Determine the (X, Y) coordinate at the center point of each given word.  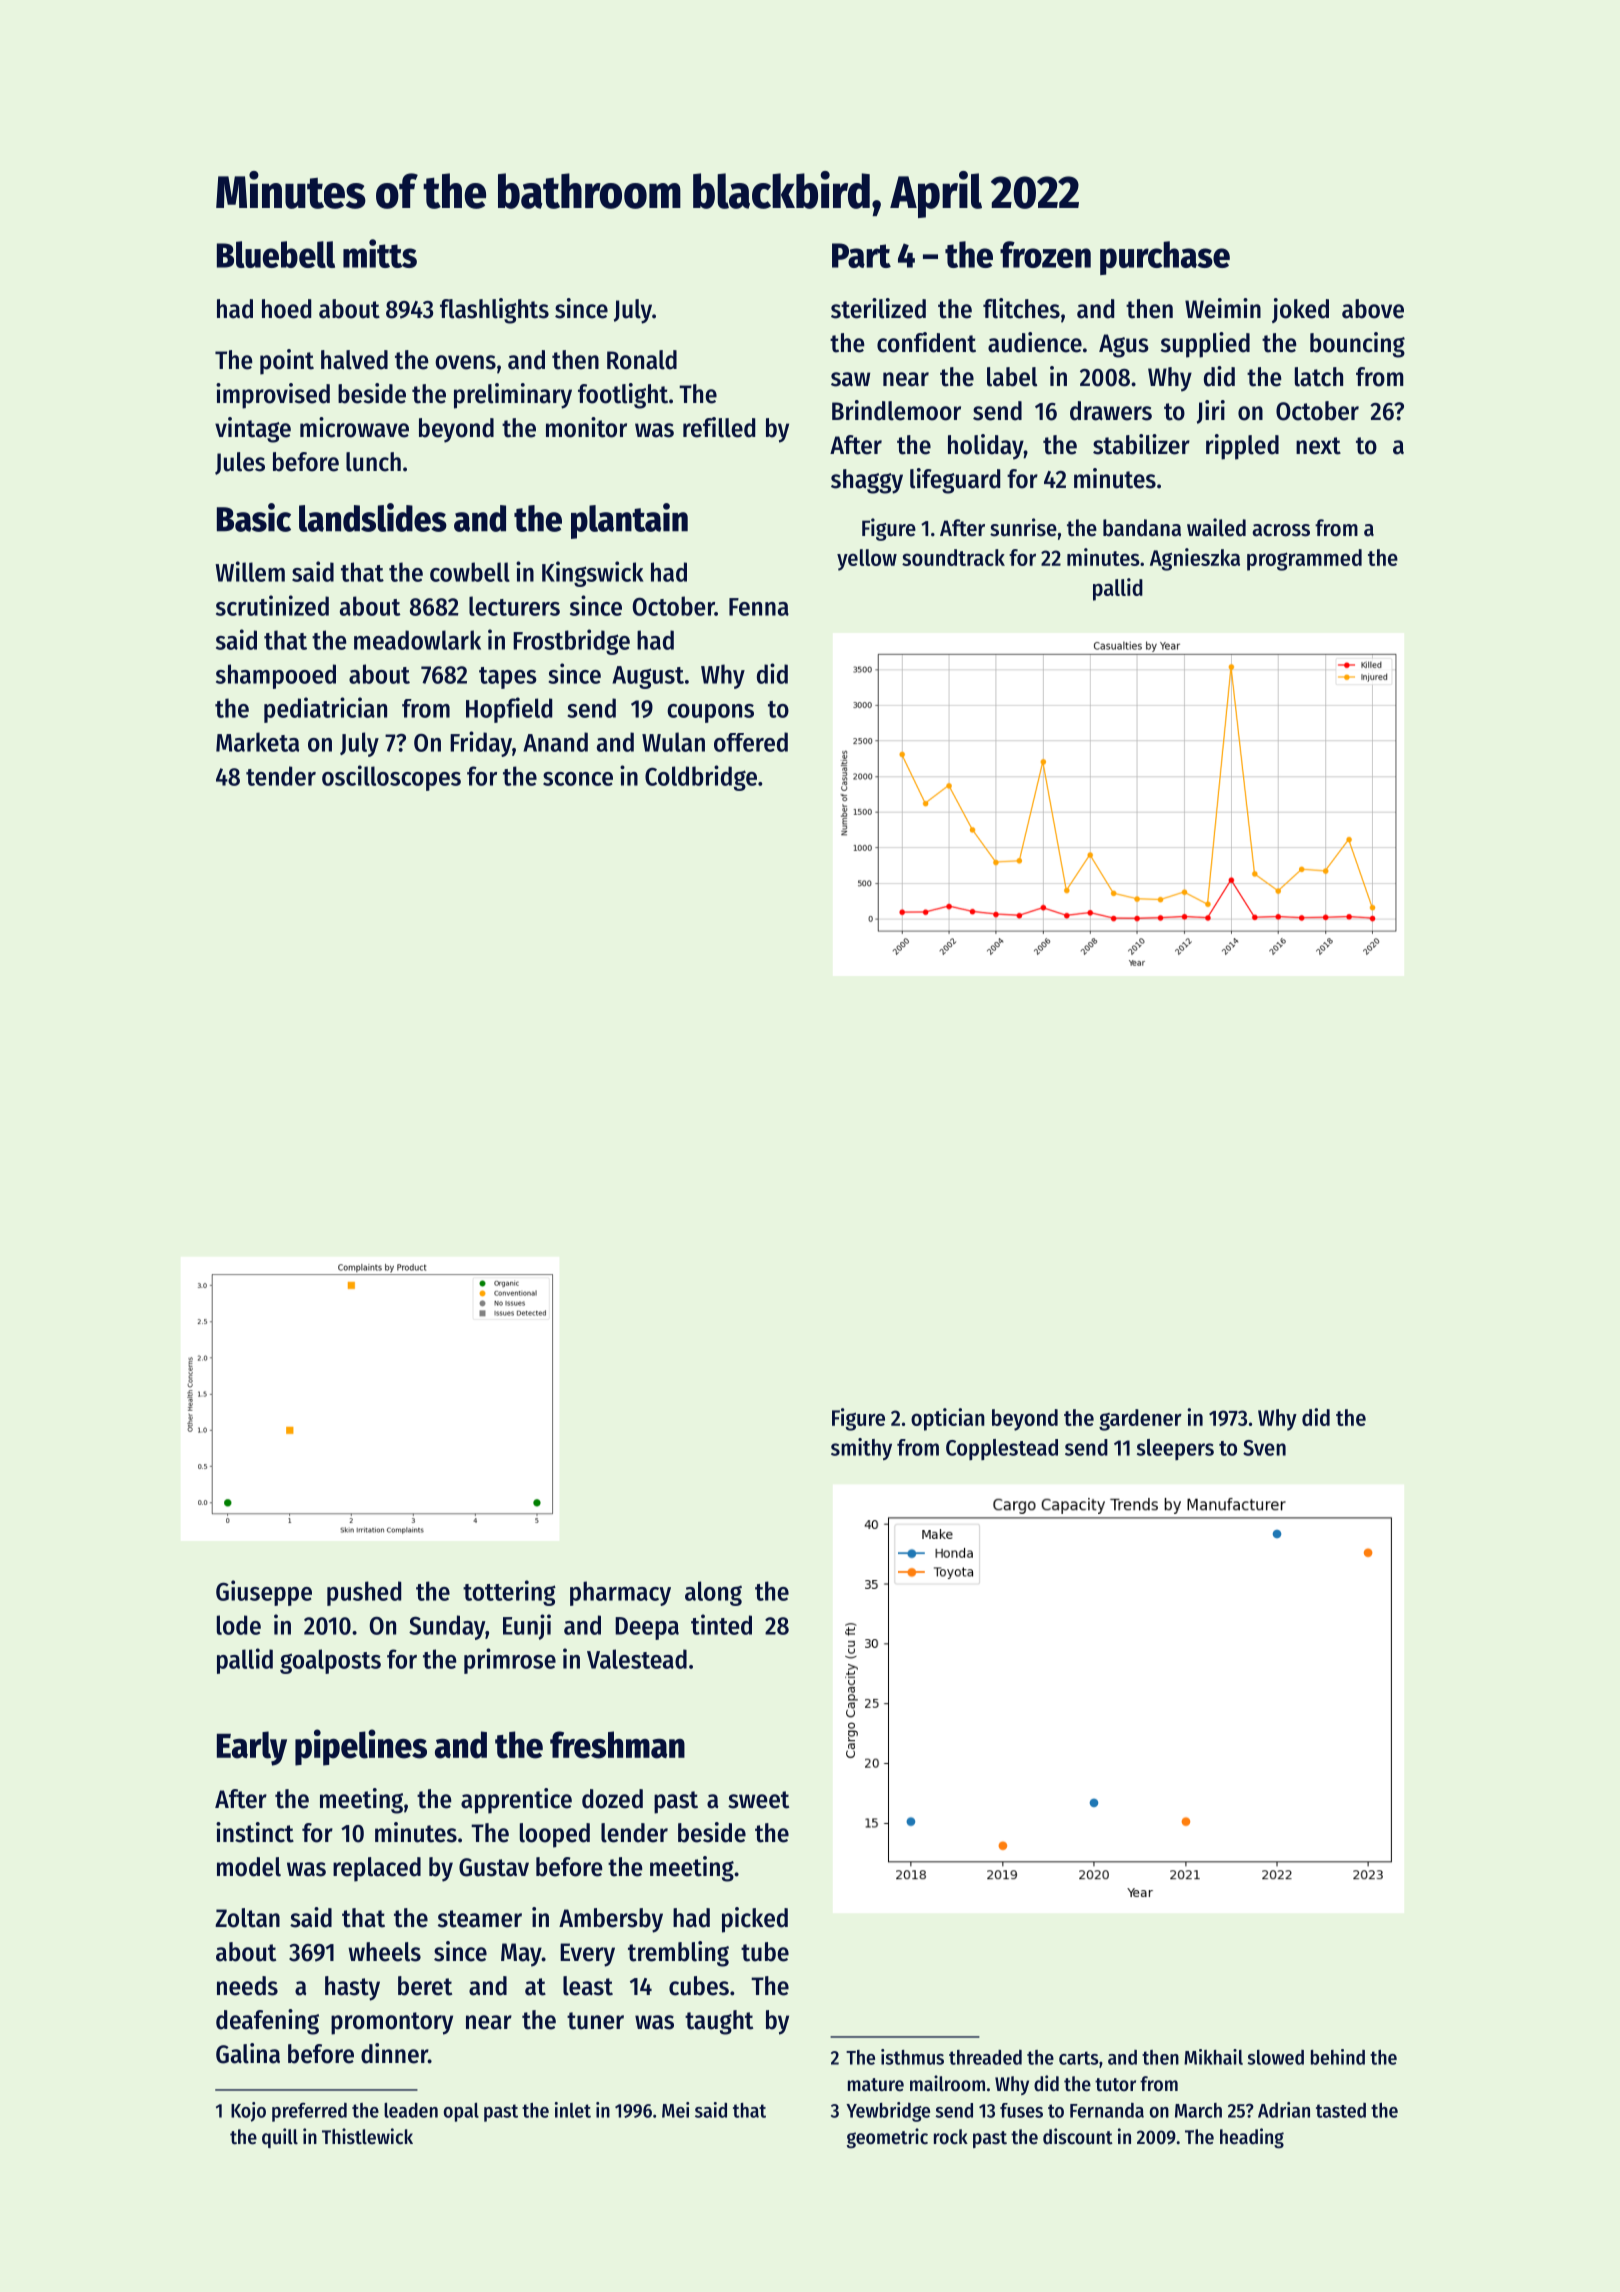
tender (281, 776)
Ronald (642, 360)
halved (354, 360)
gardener (1140, 1420)
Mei (675, 2110)
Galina (248, 2053)
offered (751, 742)
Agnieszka (1195, 559)
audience (1035, 342)
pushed (364, 1593)
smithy (861, 1449)
